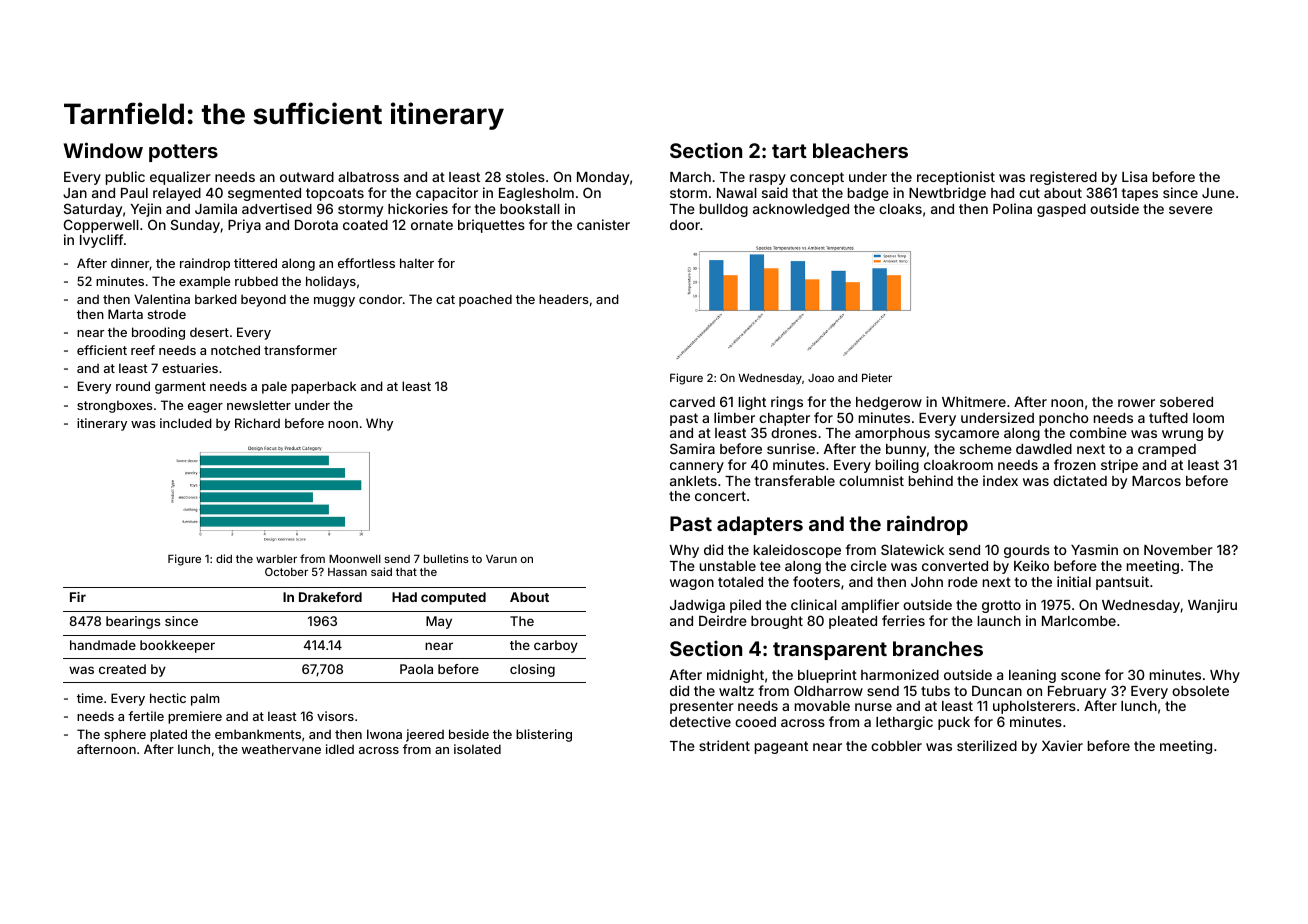 The height and width of the page is (924, 1308). Describe the element at coordinates (692, 402) in the page. I see `carved` at that location.
